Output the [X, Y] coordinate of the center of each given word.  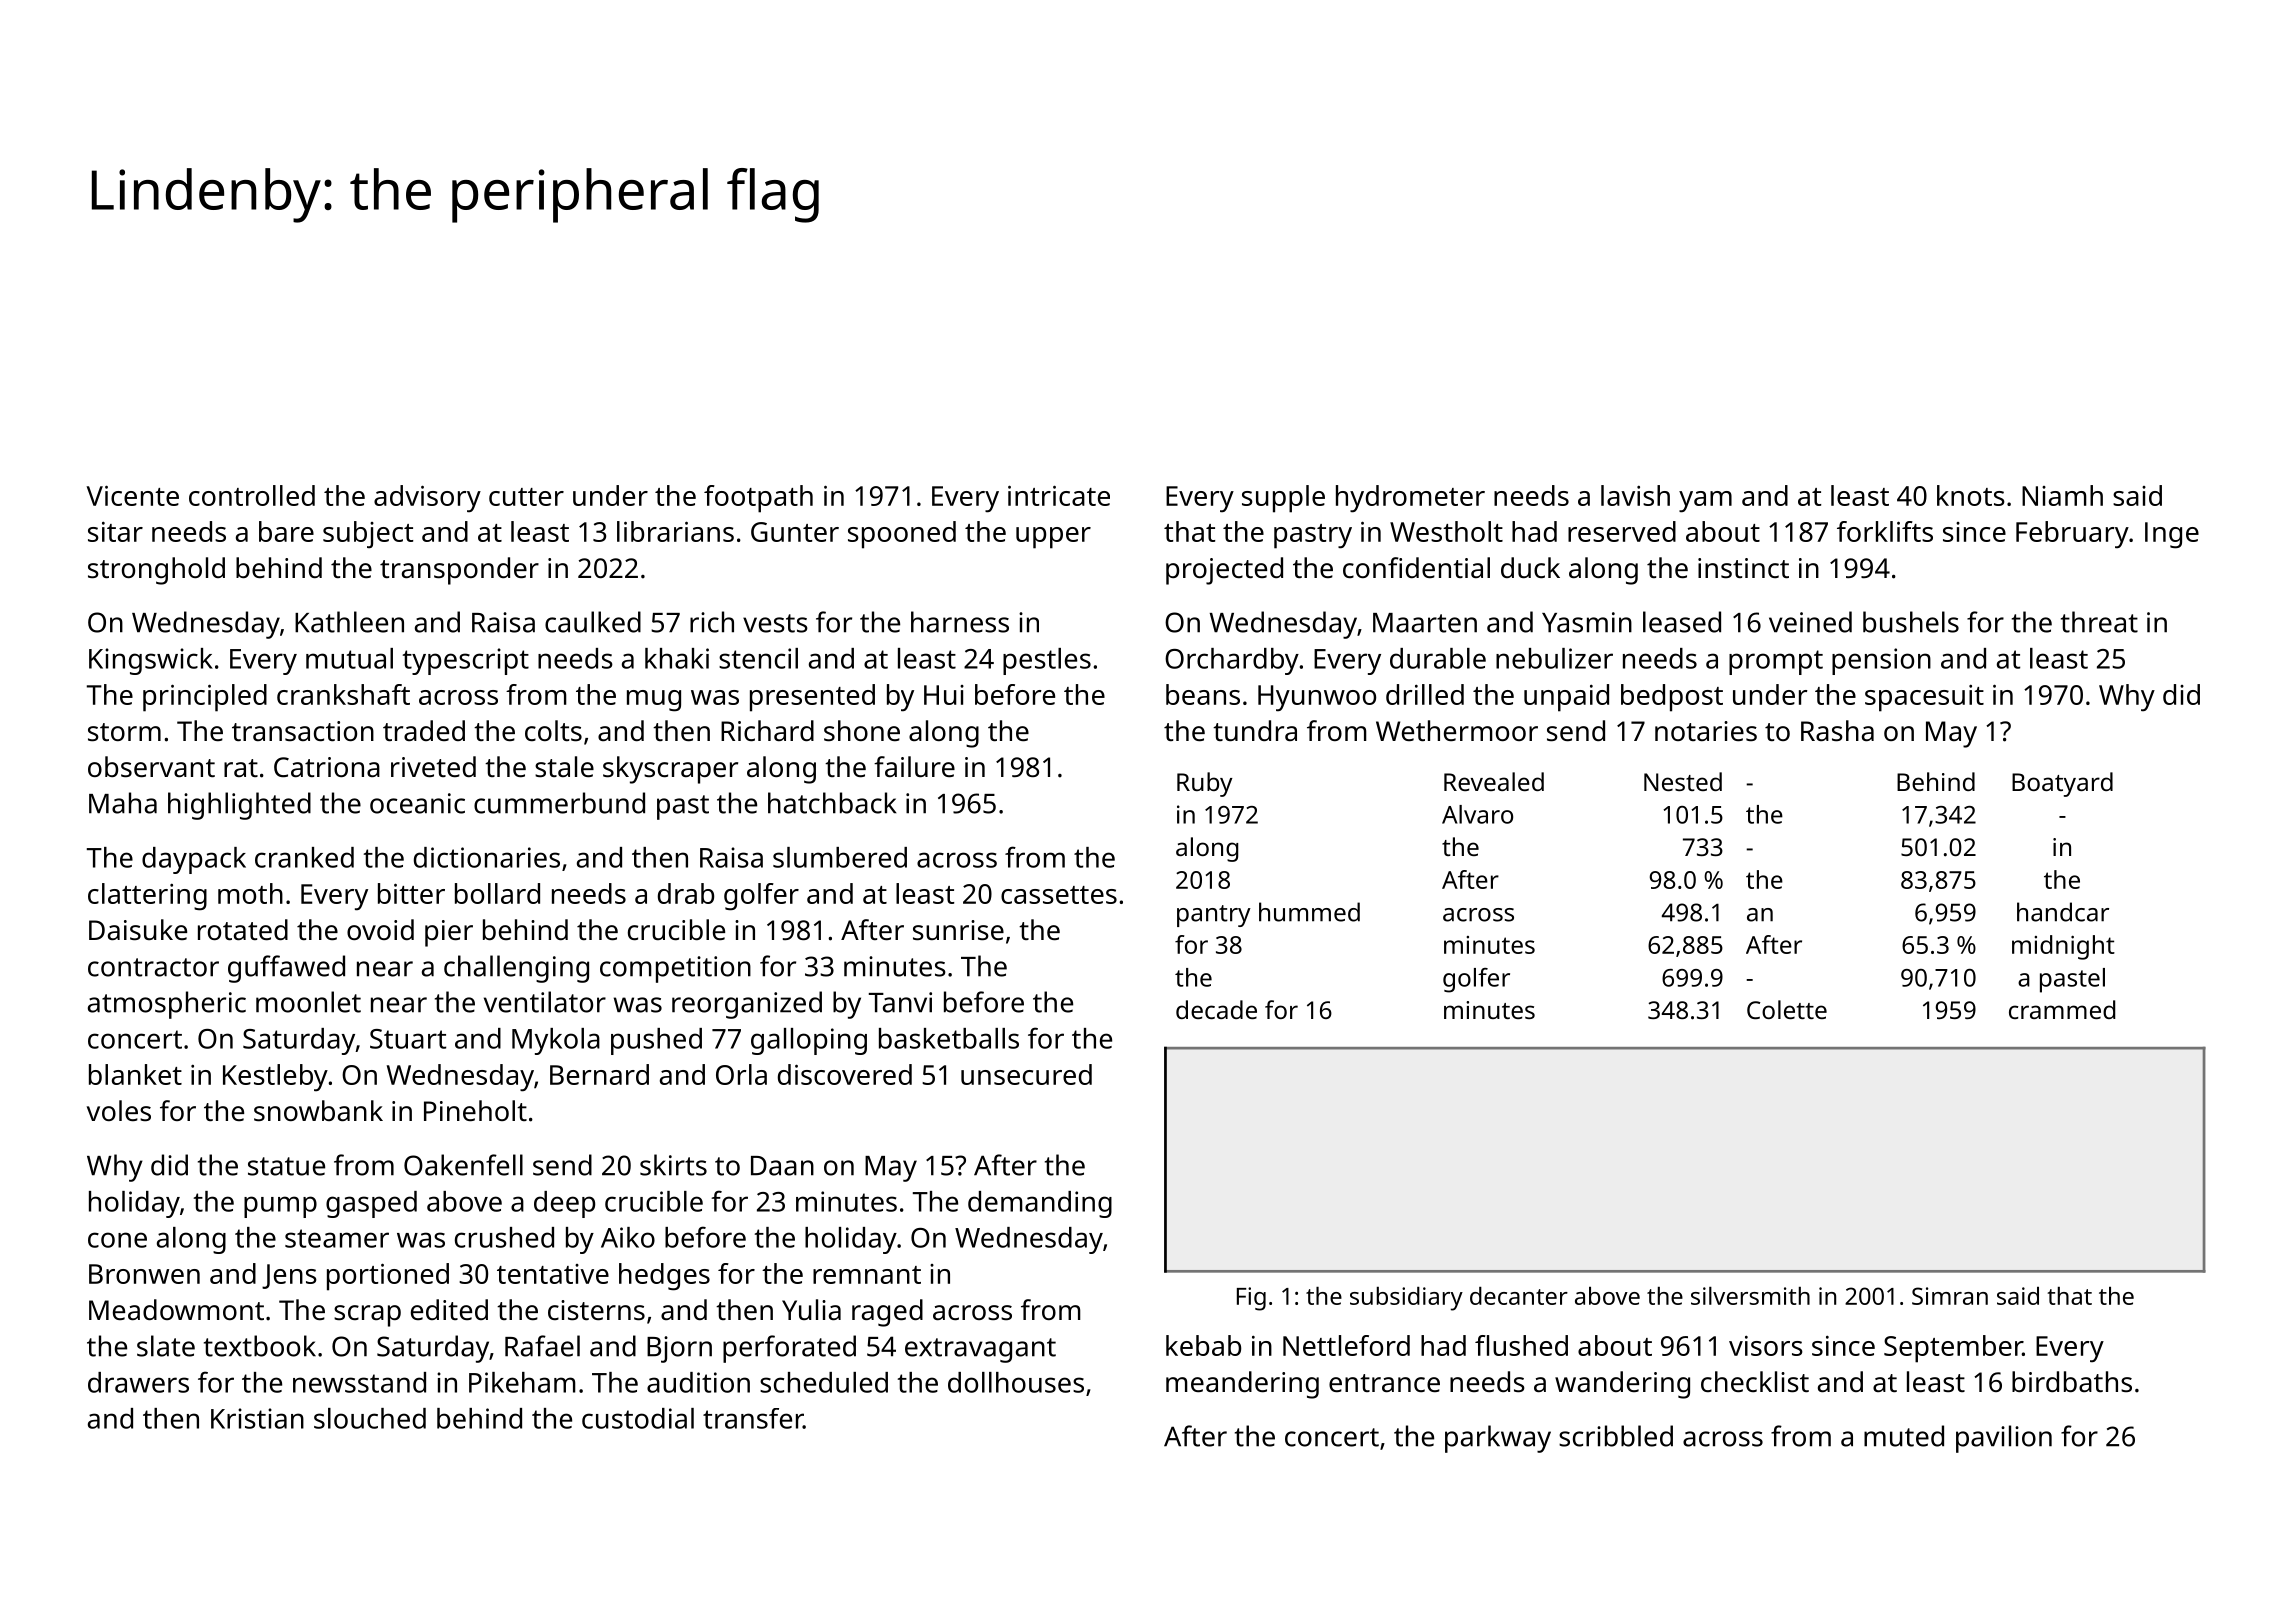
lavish [1635, 495]
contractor [153, 967]
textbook [260, 1346]
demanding [1040, 1204]
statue [286, 1166]
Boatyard [2062, 784]
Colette [1787, 1009]
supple [1283, 499]
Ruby [1205, 784]
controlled [252, 495]
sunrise [958, 930]
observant [151, 767]
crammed [2062, 1009]
